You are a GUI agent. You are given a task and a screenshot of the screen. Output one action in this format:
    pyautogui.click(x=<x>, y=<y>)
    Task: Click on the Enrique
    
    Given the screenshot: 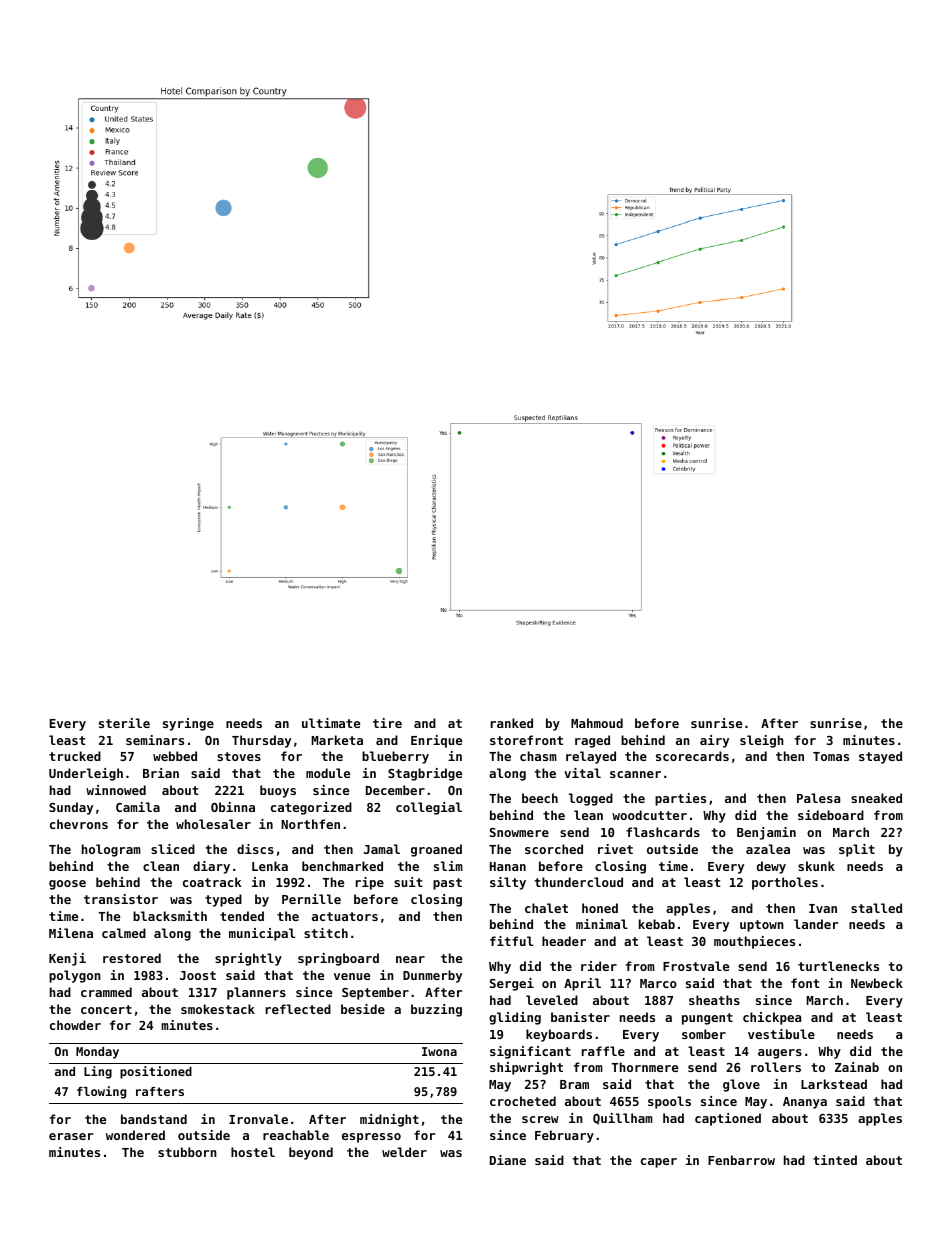 What is the action you would take?
    pyautogui.click(x=436, y=741)
